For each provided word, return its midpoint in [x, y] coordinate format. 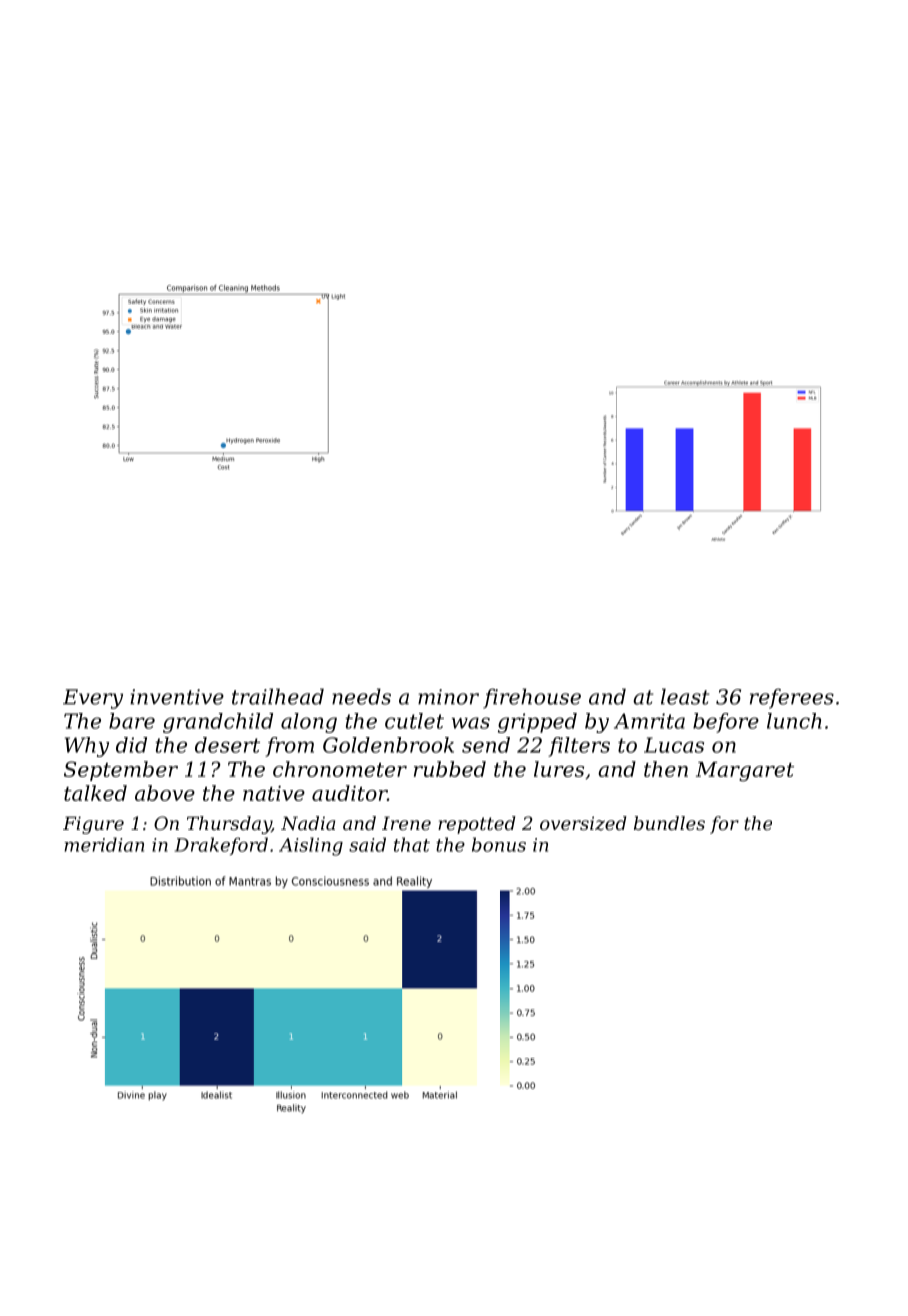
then [666, 769]
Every [93, 699]
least [685, 696]
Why [87, 747]
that [412, 844]
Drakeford [221, 846]
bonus [499, 844]
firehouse [532, 698]
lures [559, 769]
